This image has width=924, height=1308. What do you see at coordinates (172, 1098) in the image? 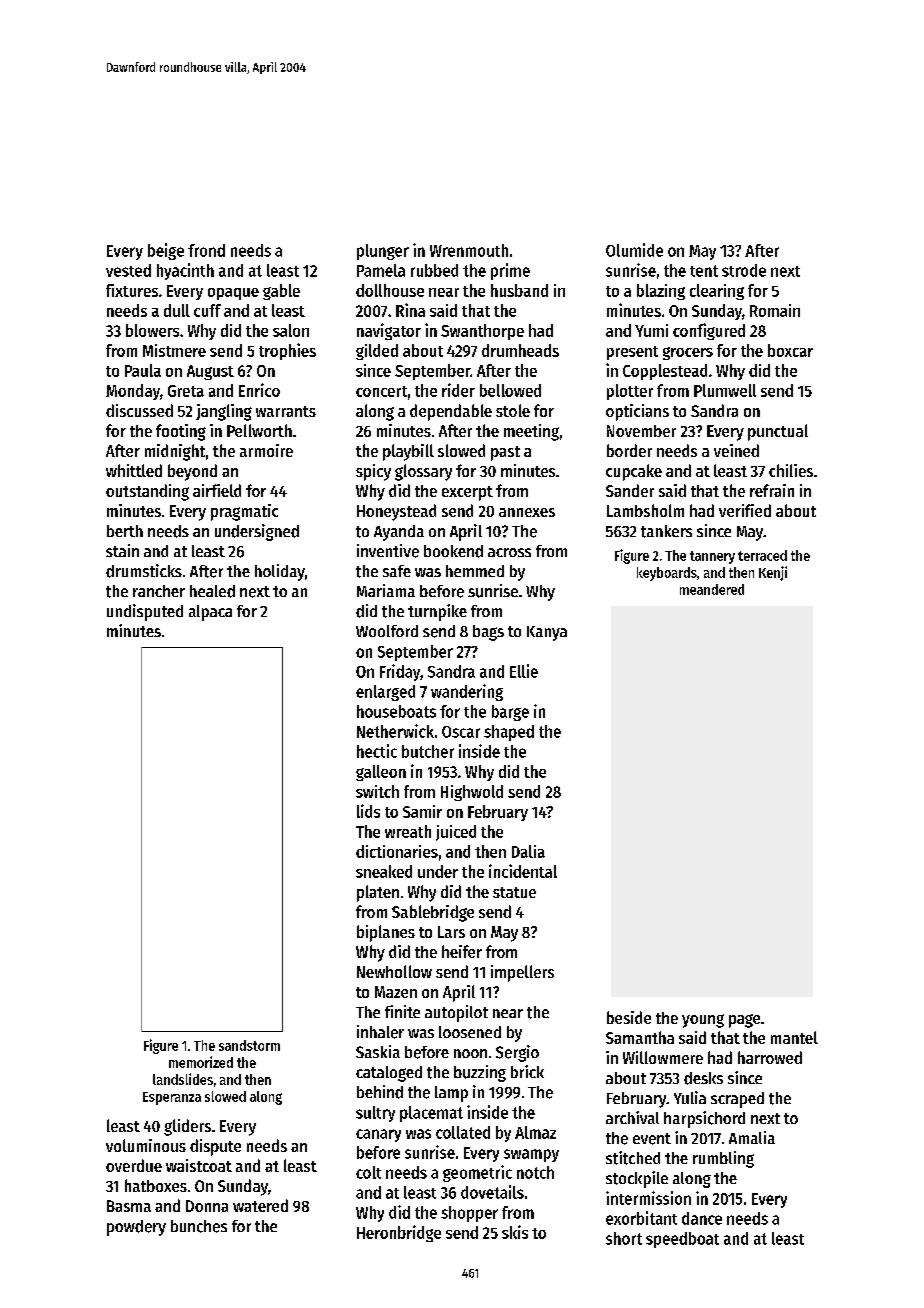
I see `Esperanza` at bounding box center [172, 1098].
